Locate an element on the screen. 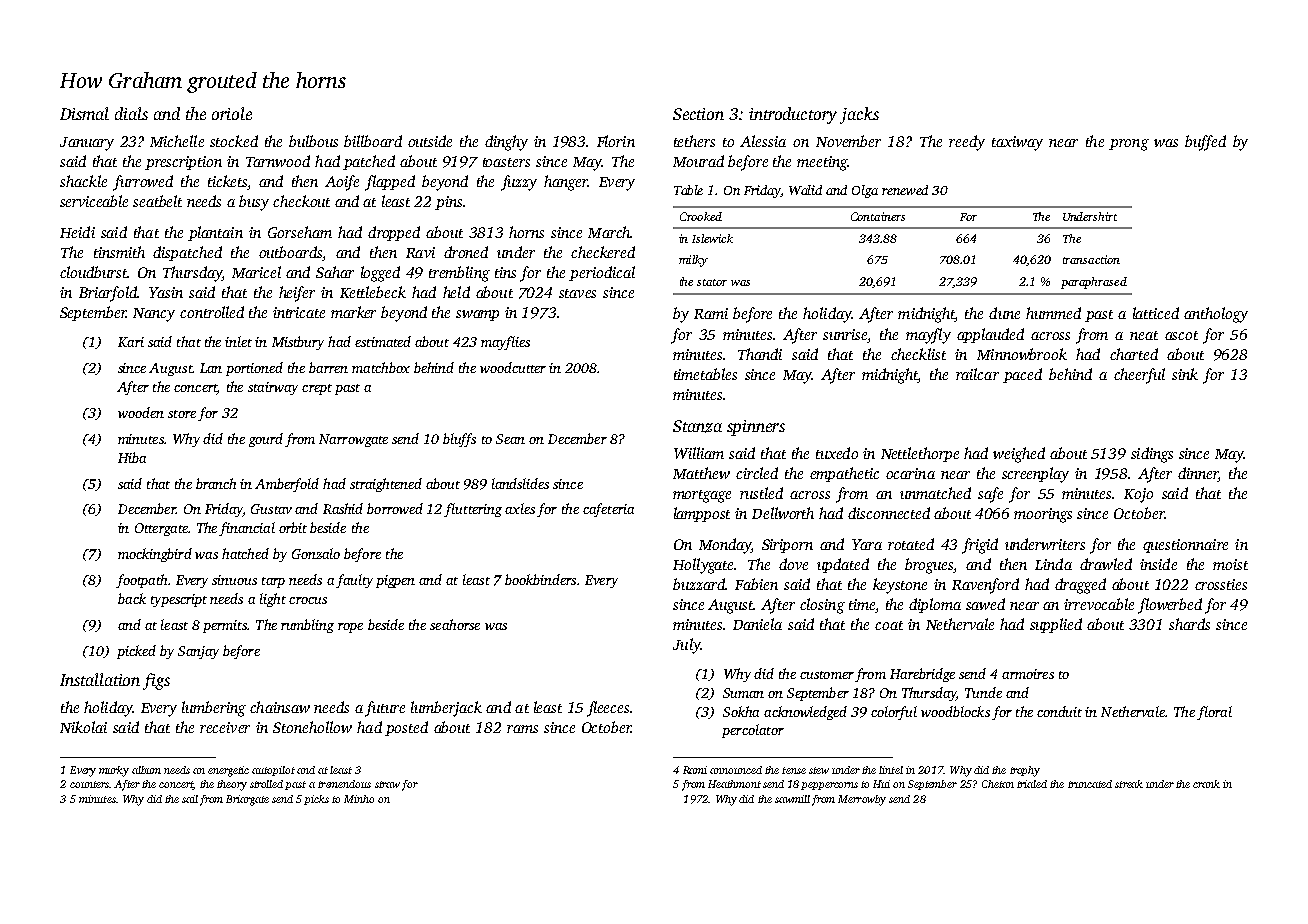  Walid is located at coordinates (805, 190).
